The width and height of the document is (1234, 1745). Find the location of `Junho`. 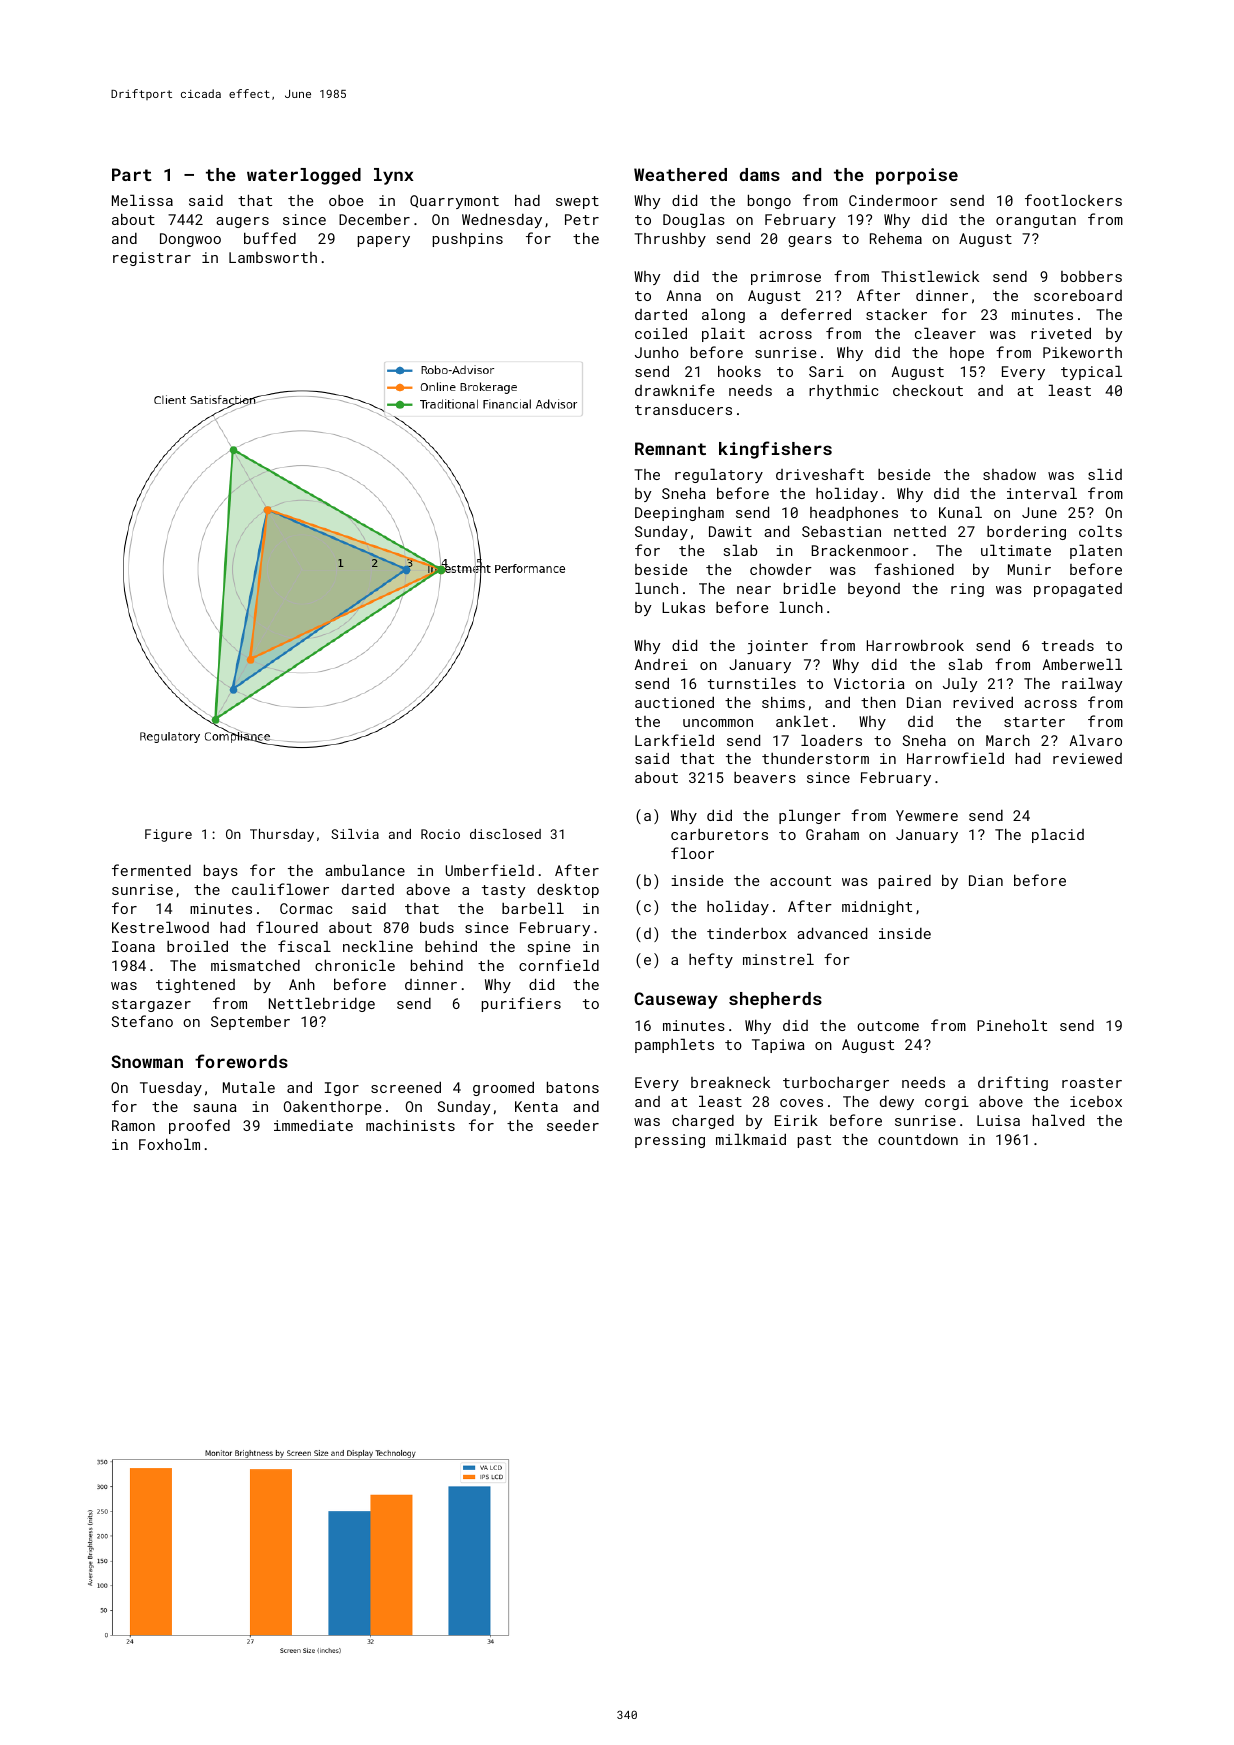

Junho is located at coordinates (657, 352).
